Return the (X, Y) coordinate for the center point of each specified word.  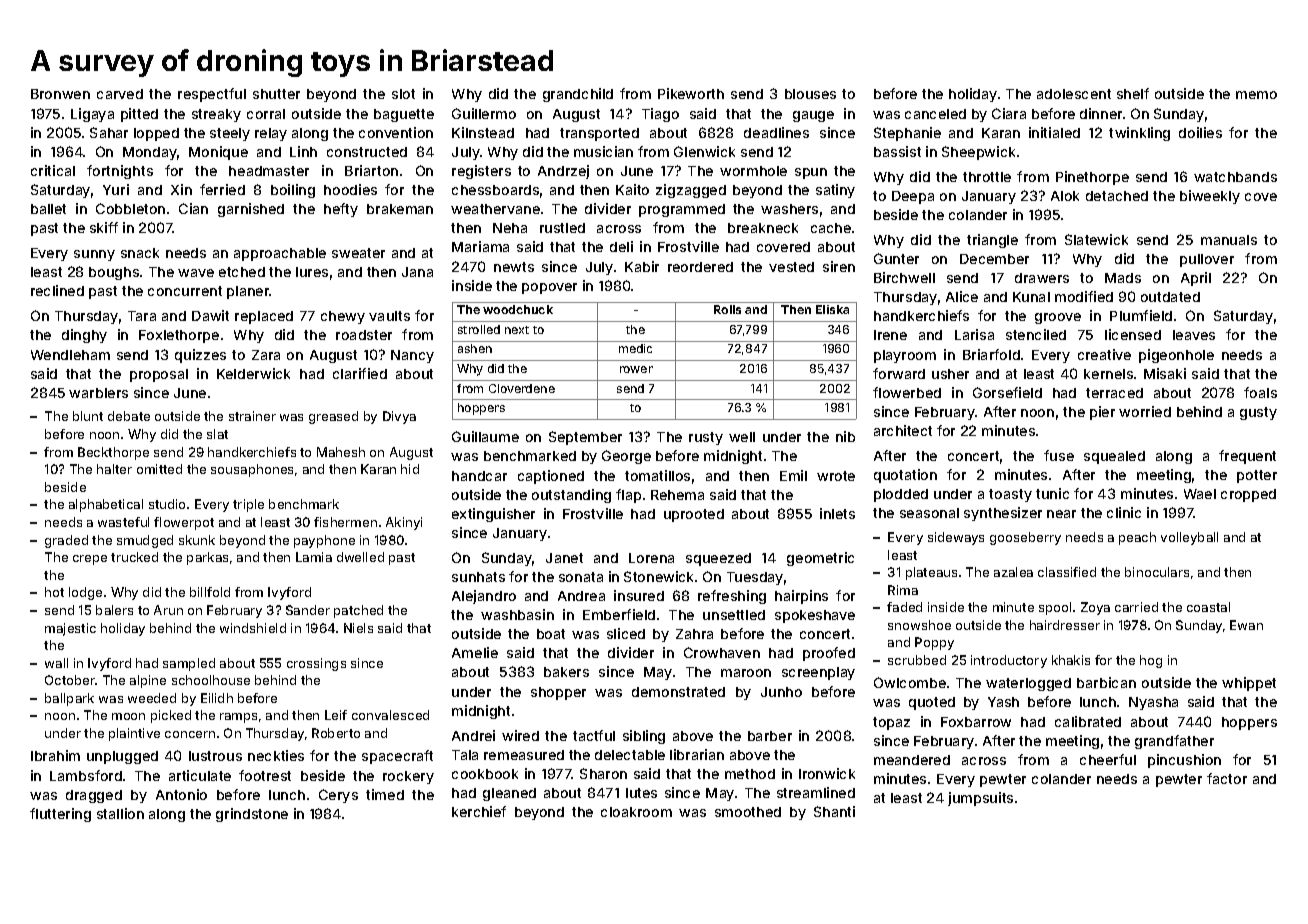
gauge (813, 116)
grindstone (252, 815)
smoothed (748, 812)
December (994, 259)
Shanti (834, 811)
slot (403, 94)
